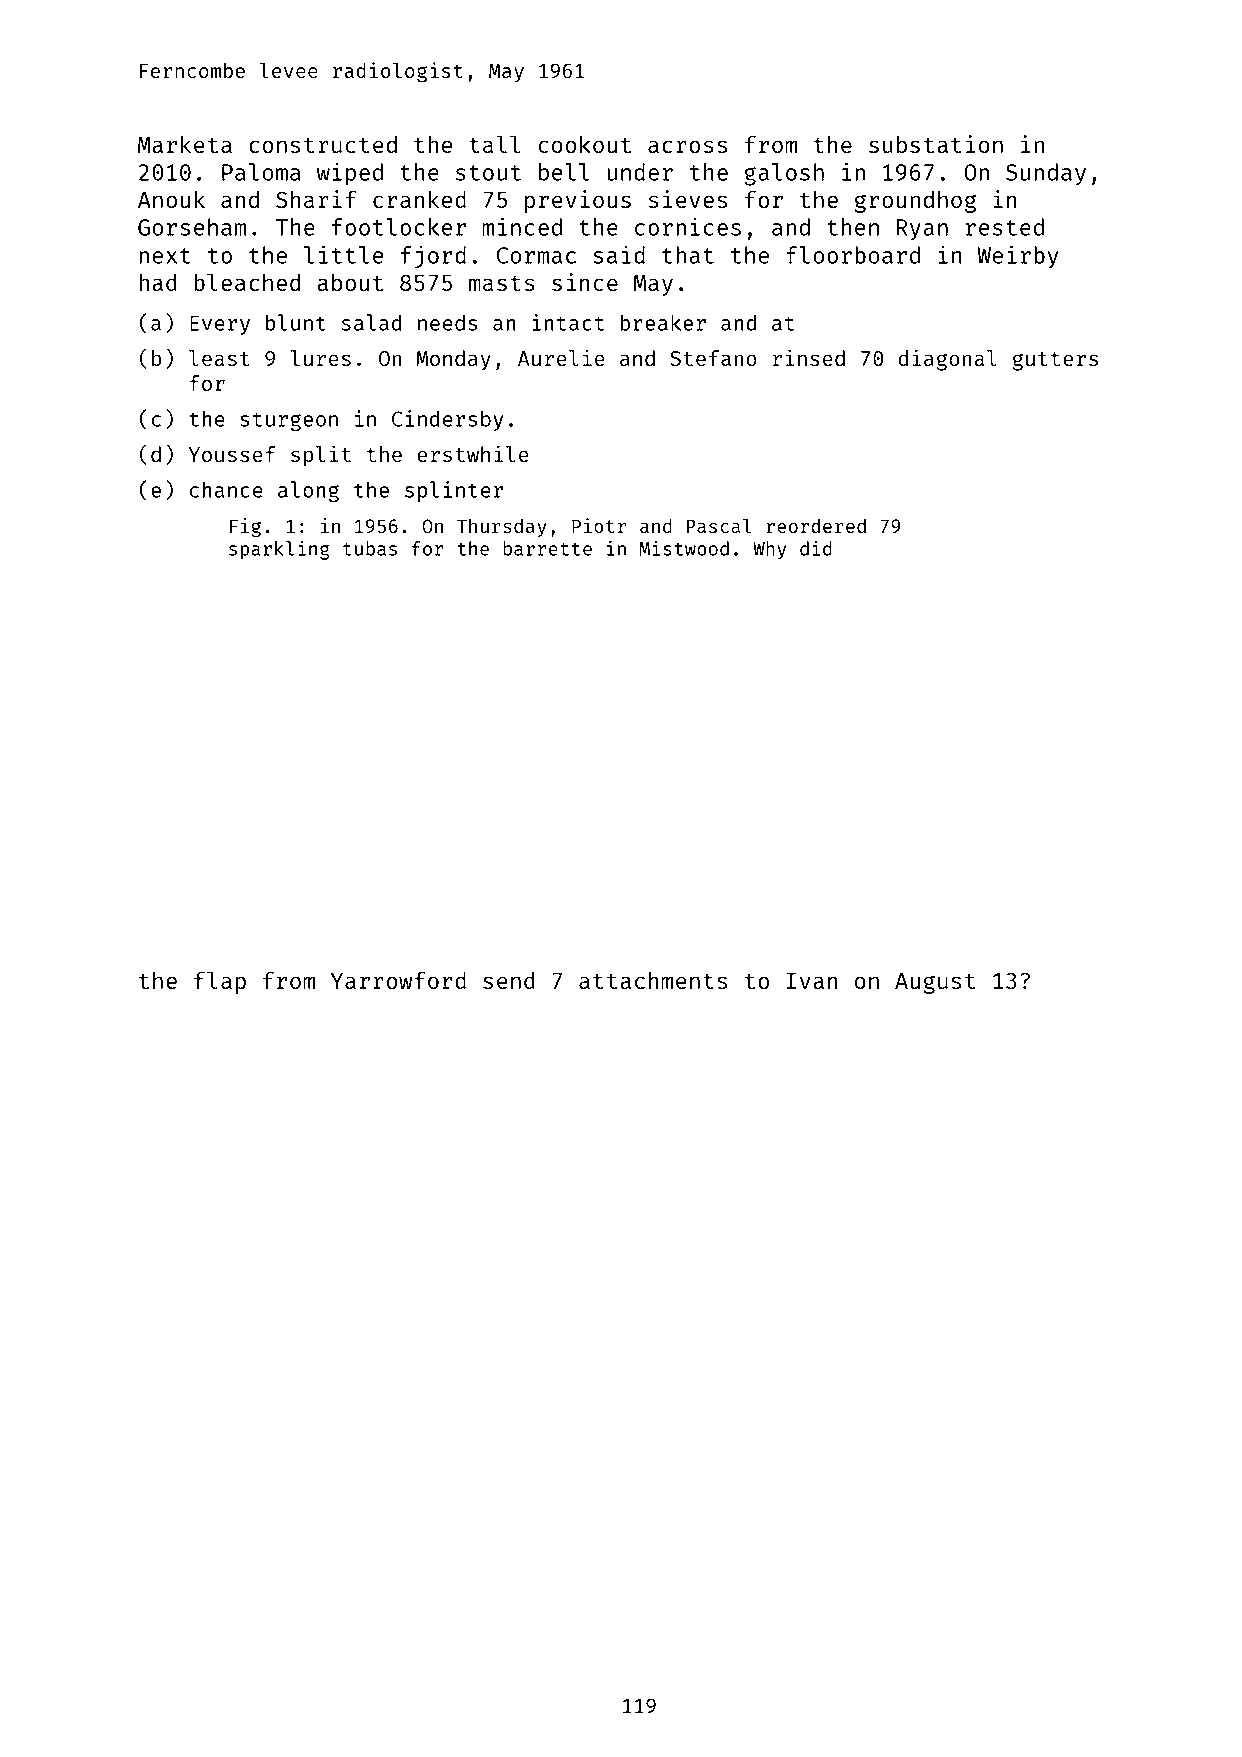 The image size is (1242, 1757). What do you see at coordinates (501, 527) in the screenshot?
I see `Thursday` at bounding box center [501, 527].
